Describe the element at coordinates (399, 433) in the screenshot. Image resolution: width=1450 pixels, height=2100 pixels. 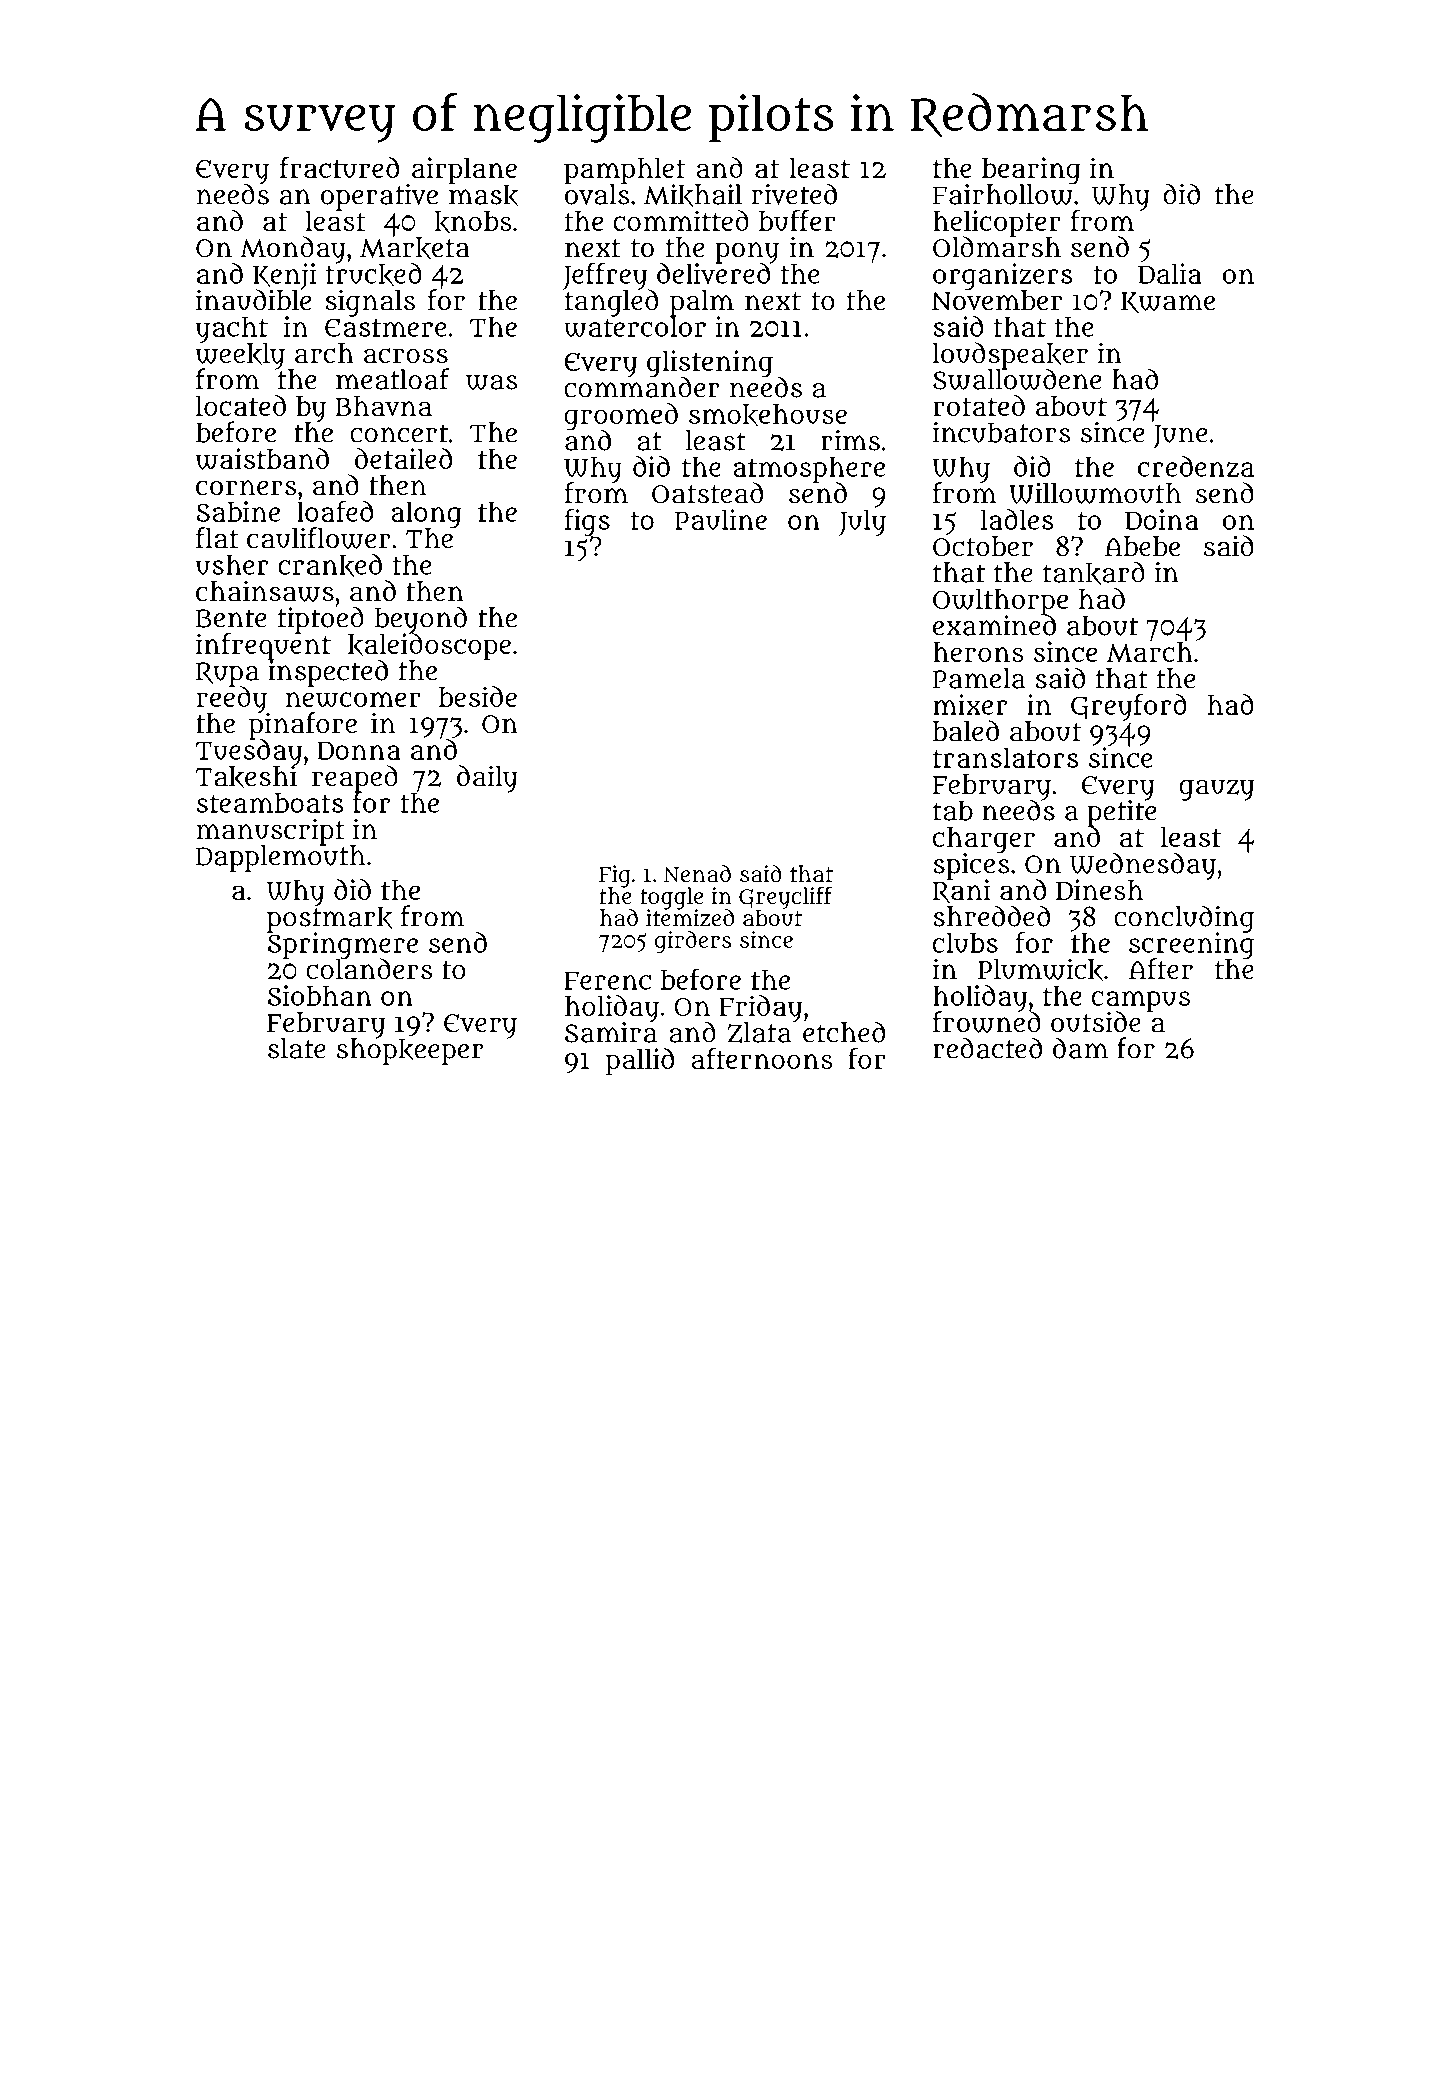
I see `concert` at that location.
